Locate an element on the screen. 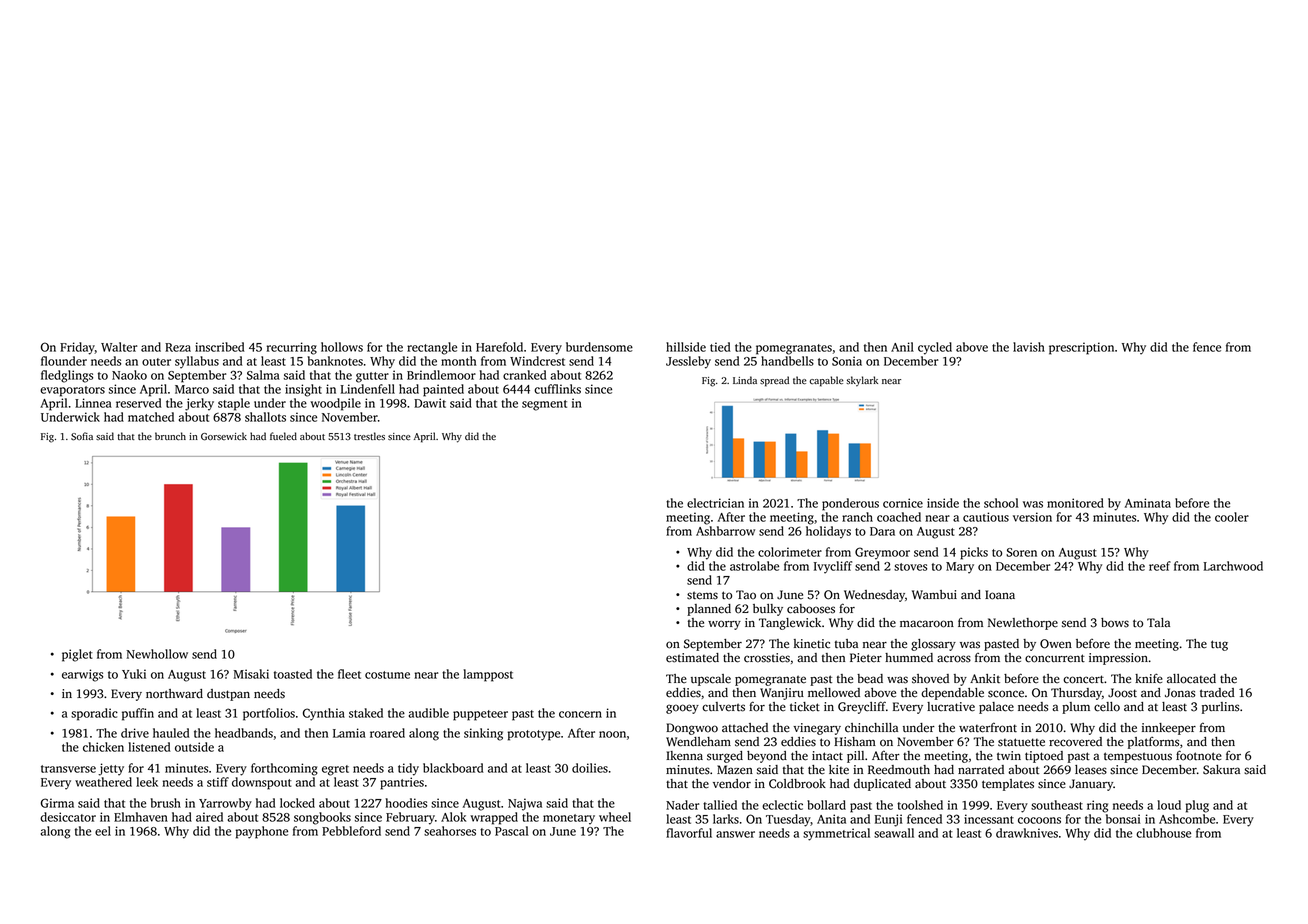 This screenshot has width=1308, height=924. Reedmouth is located at coordinates (899, 770).
